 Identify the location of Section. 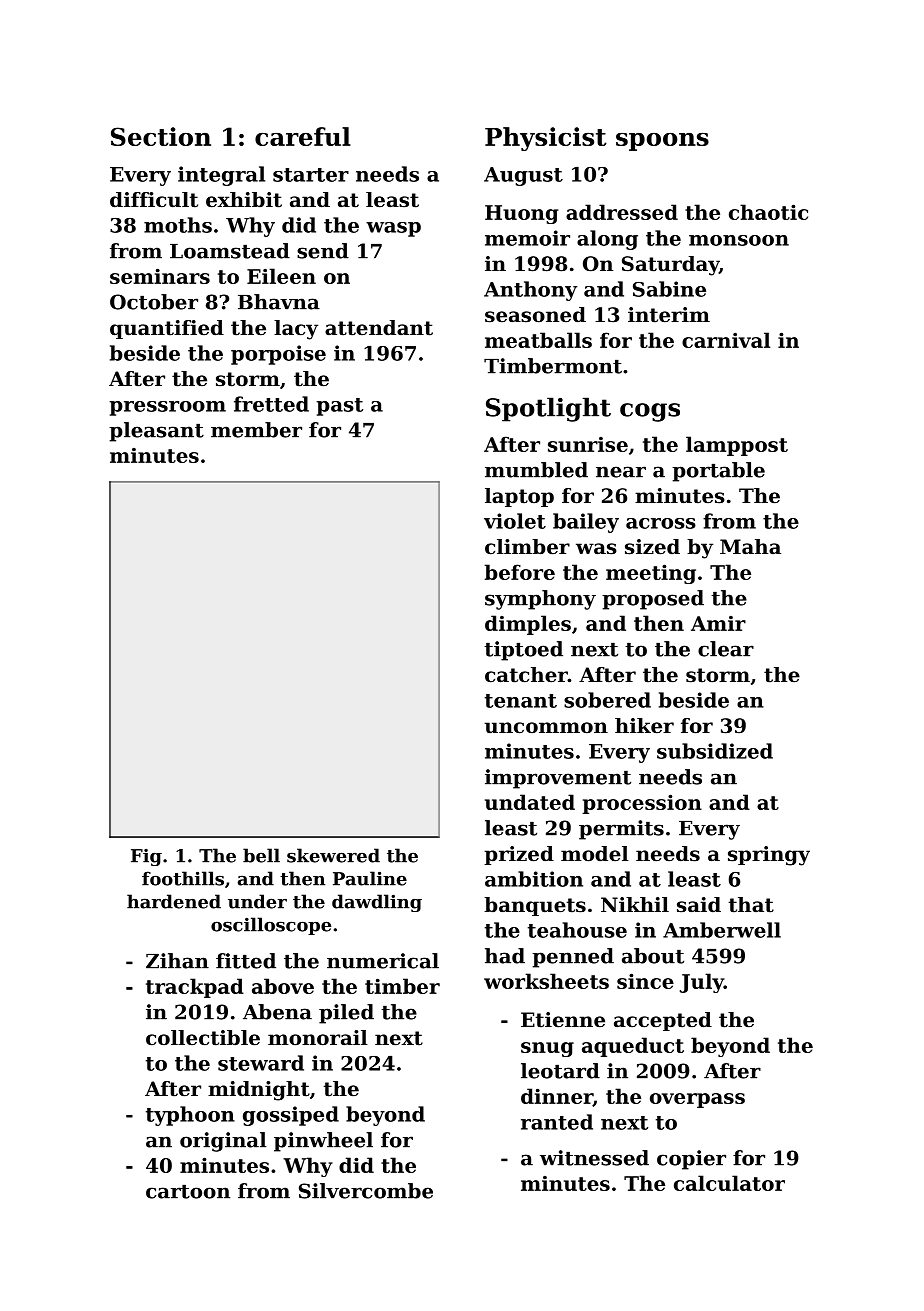
(161, 136).
